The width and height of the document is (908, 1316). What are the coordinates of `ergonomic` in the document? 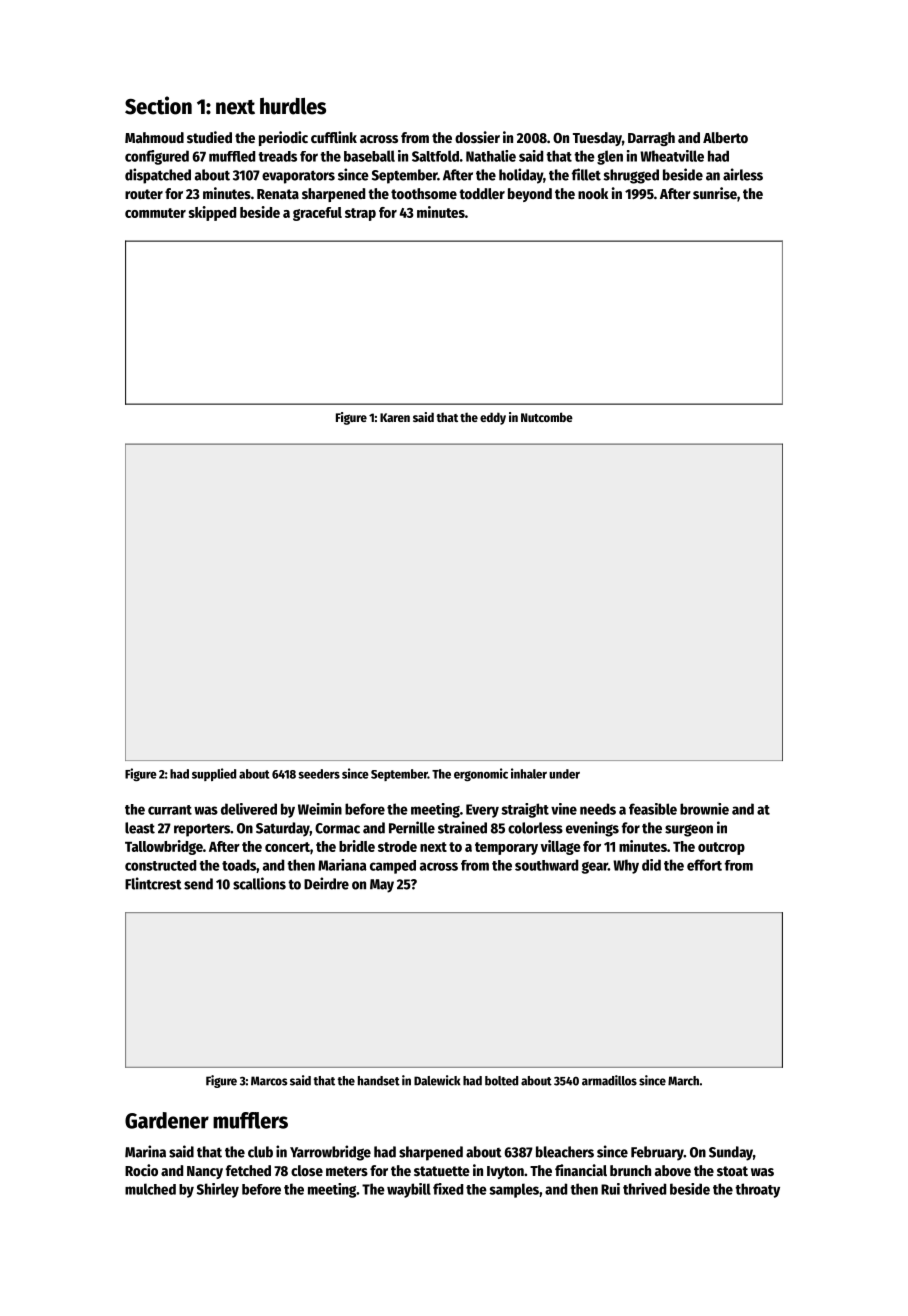 It's located at (481, 774).
